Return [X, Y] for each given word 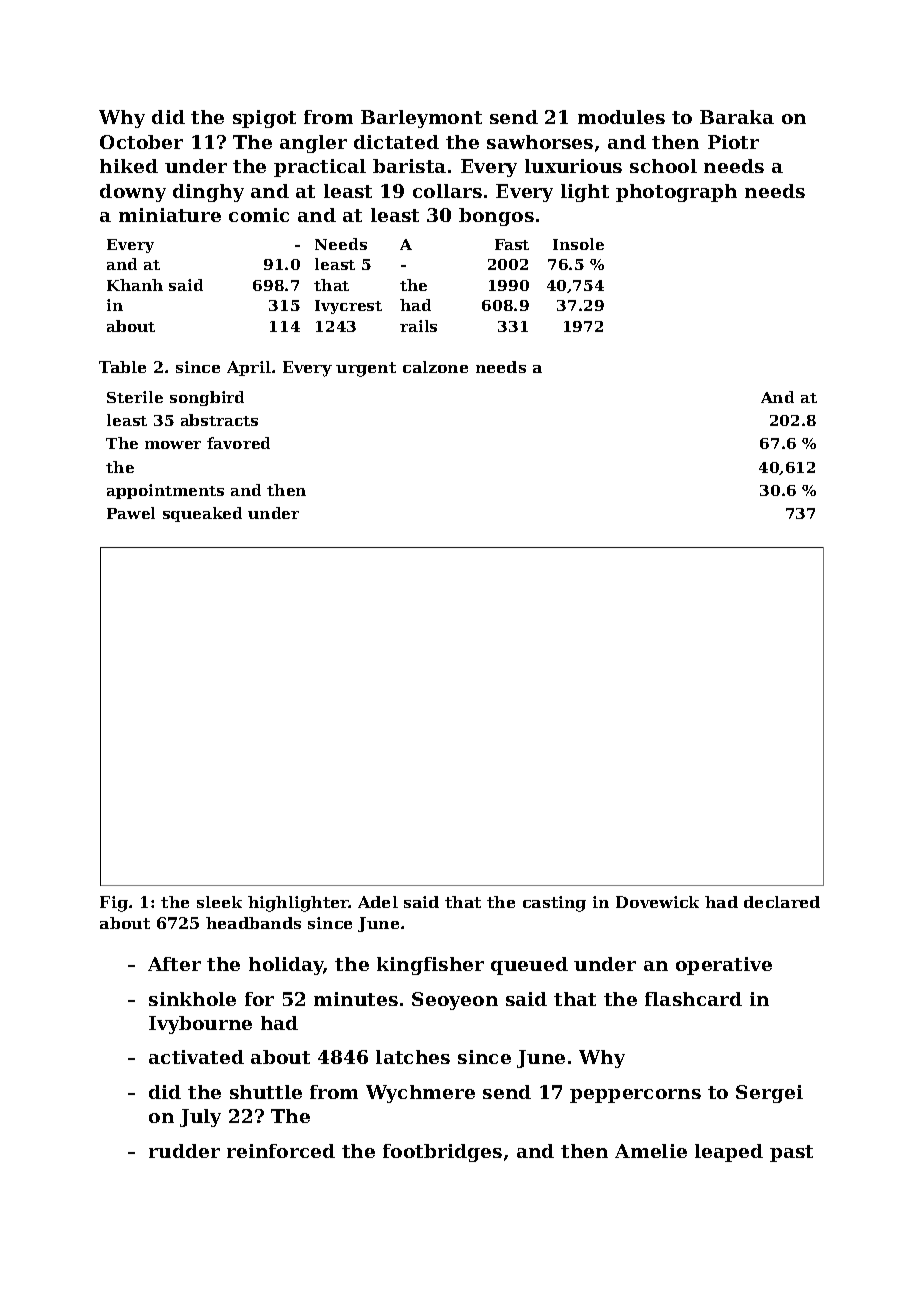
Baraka [737, 117]
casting [554, 904]
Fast [512, 244]
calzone [435, 367]
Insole [578, 244]
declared [782, 902]
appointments [165, 491]
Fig [114, 904]
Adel [378, 902]
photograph [676, 193]
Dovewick [657, 902]
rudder [184, 1151]
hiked [129, 166]
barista [409, 166]
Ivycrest [348, 307]
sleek [219, 902]
